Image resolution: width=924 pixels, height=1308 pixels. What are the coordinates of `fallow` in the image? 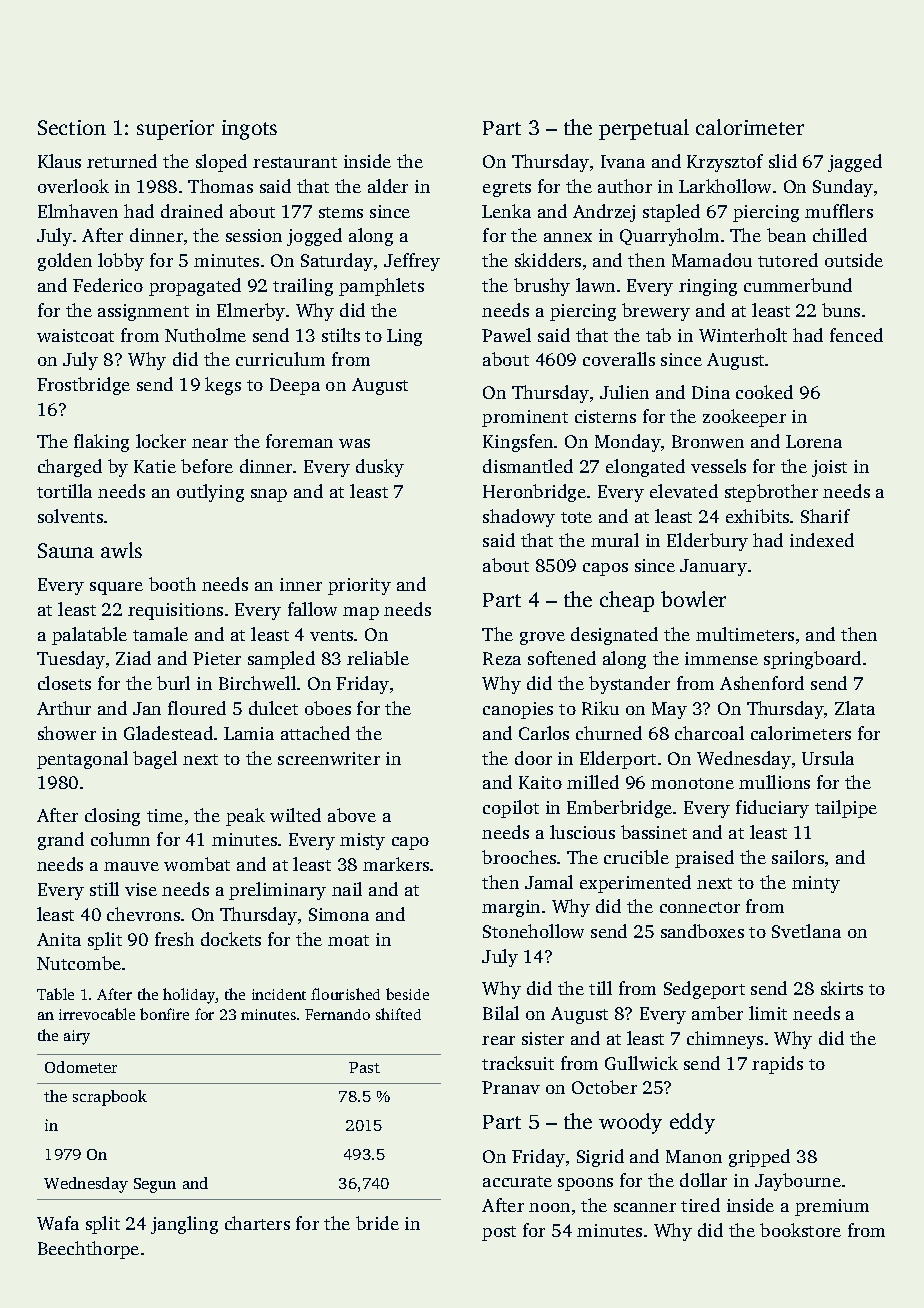 It's located at (312, 609).
